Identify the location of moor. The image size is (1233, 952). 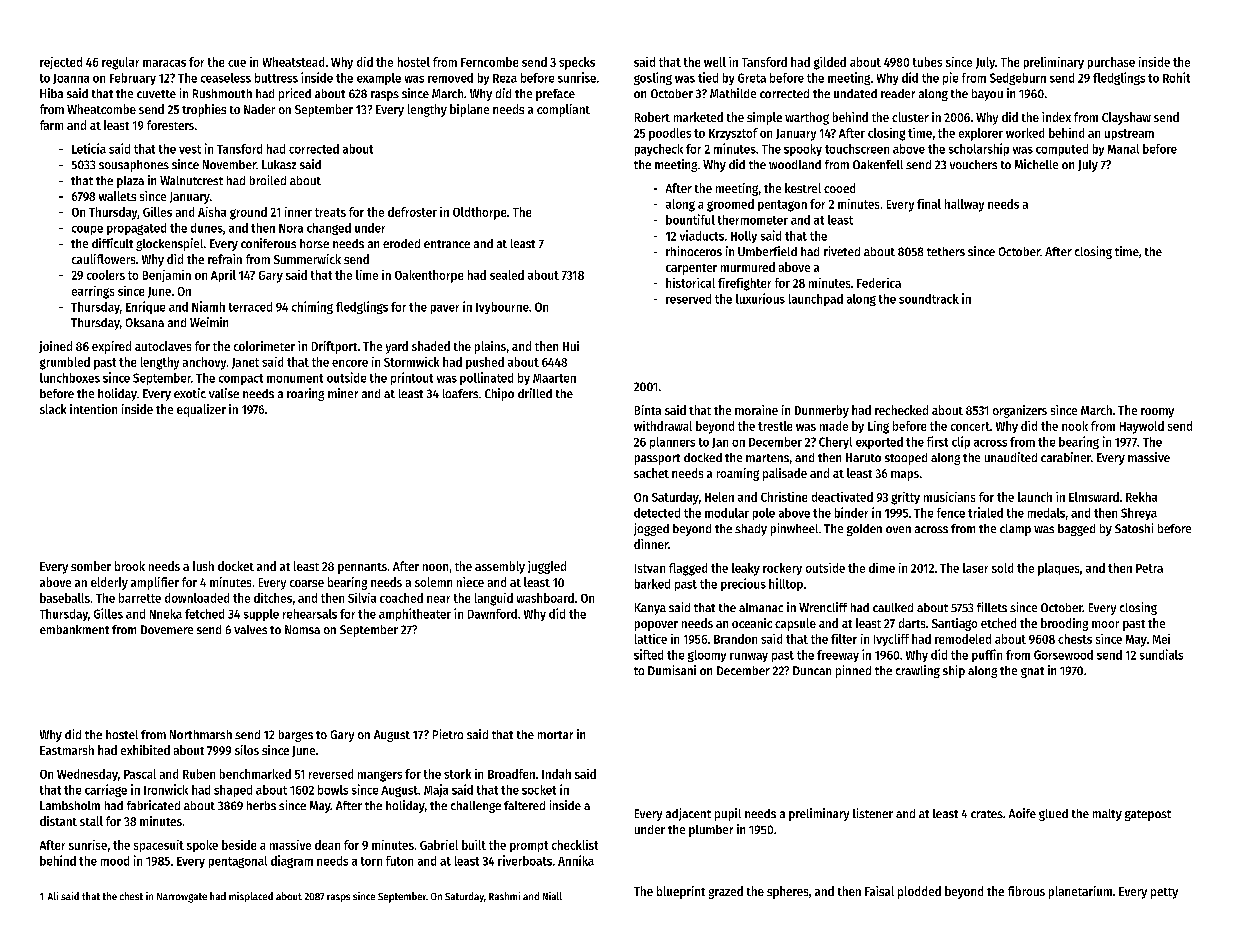
(1105, 624).
